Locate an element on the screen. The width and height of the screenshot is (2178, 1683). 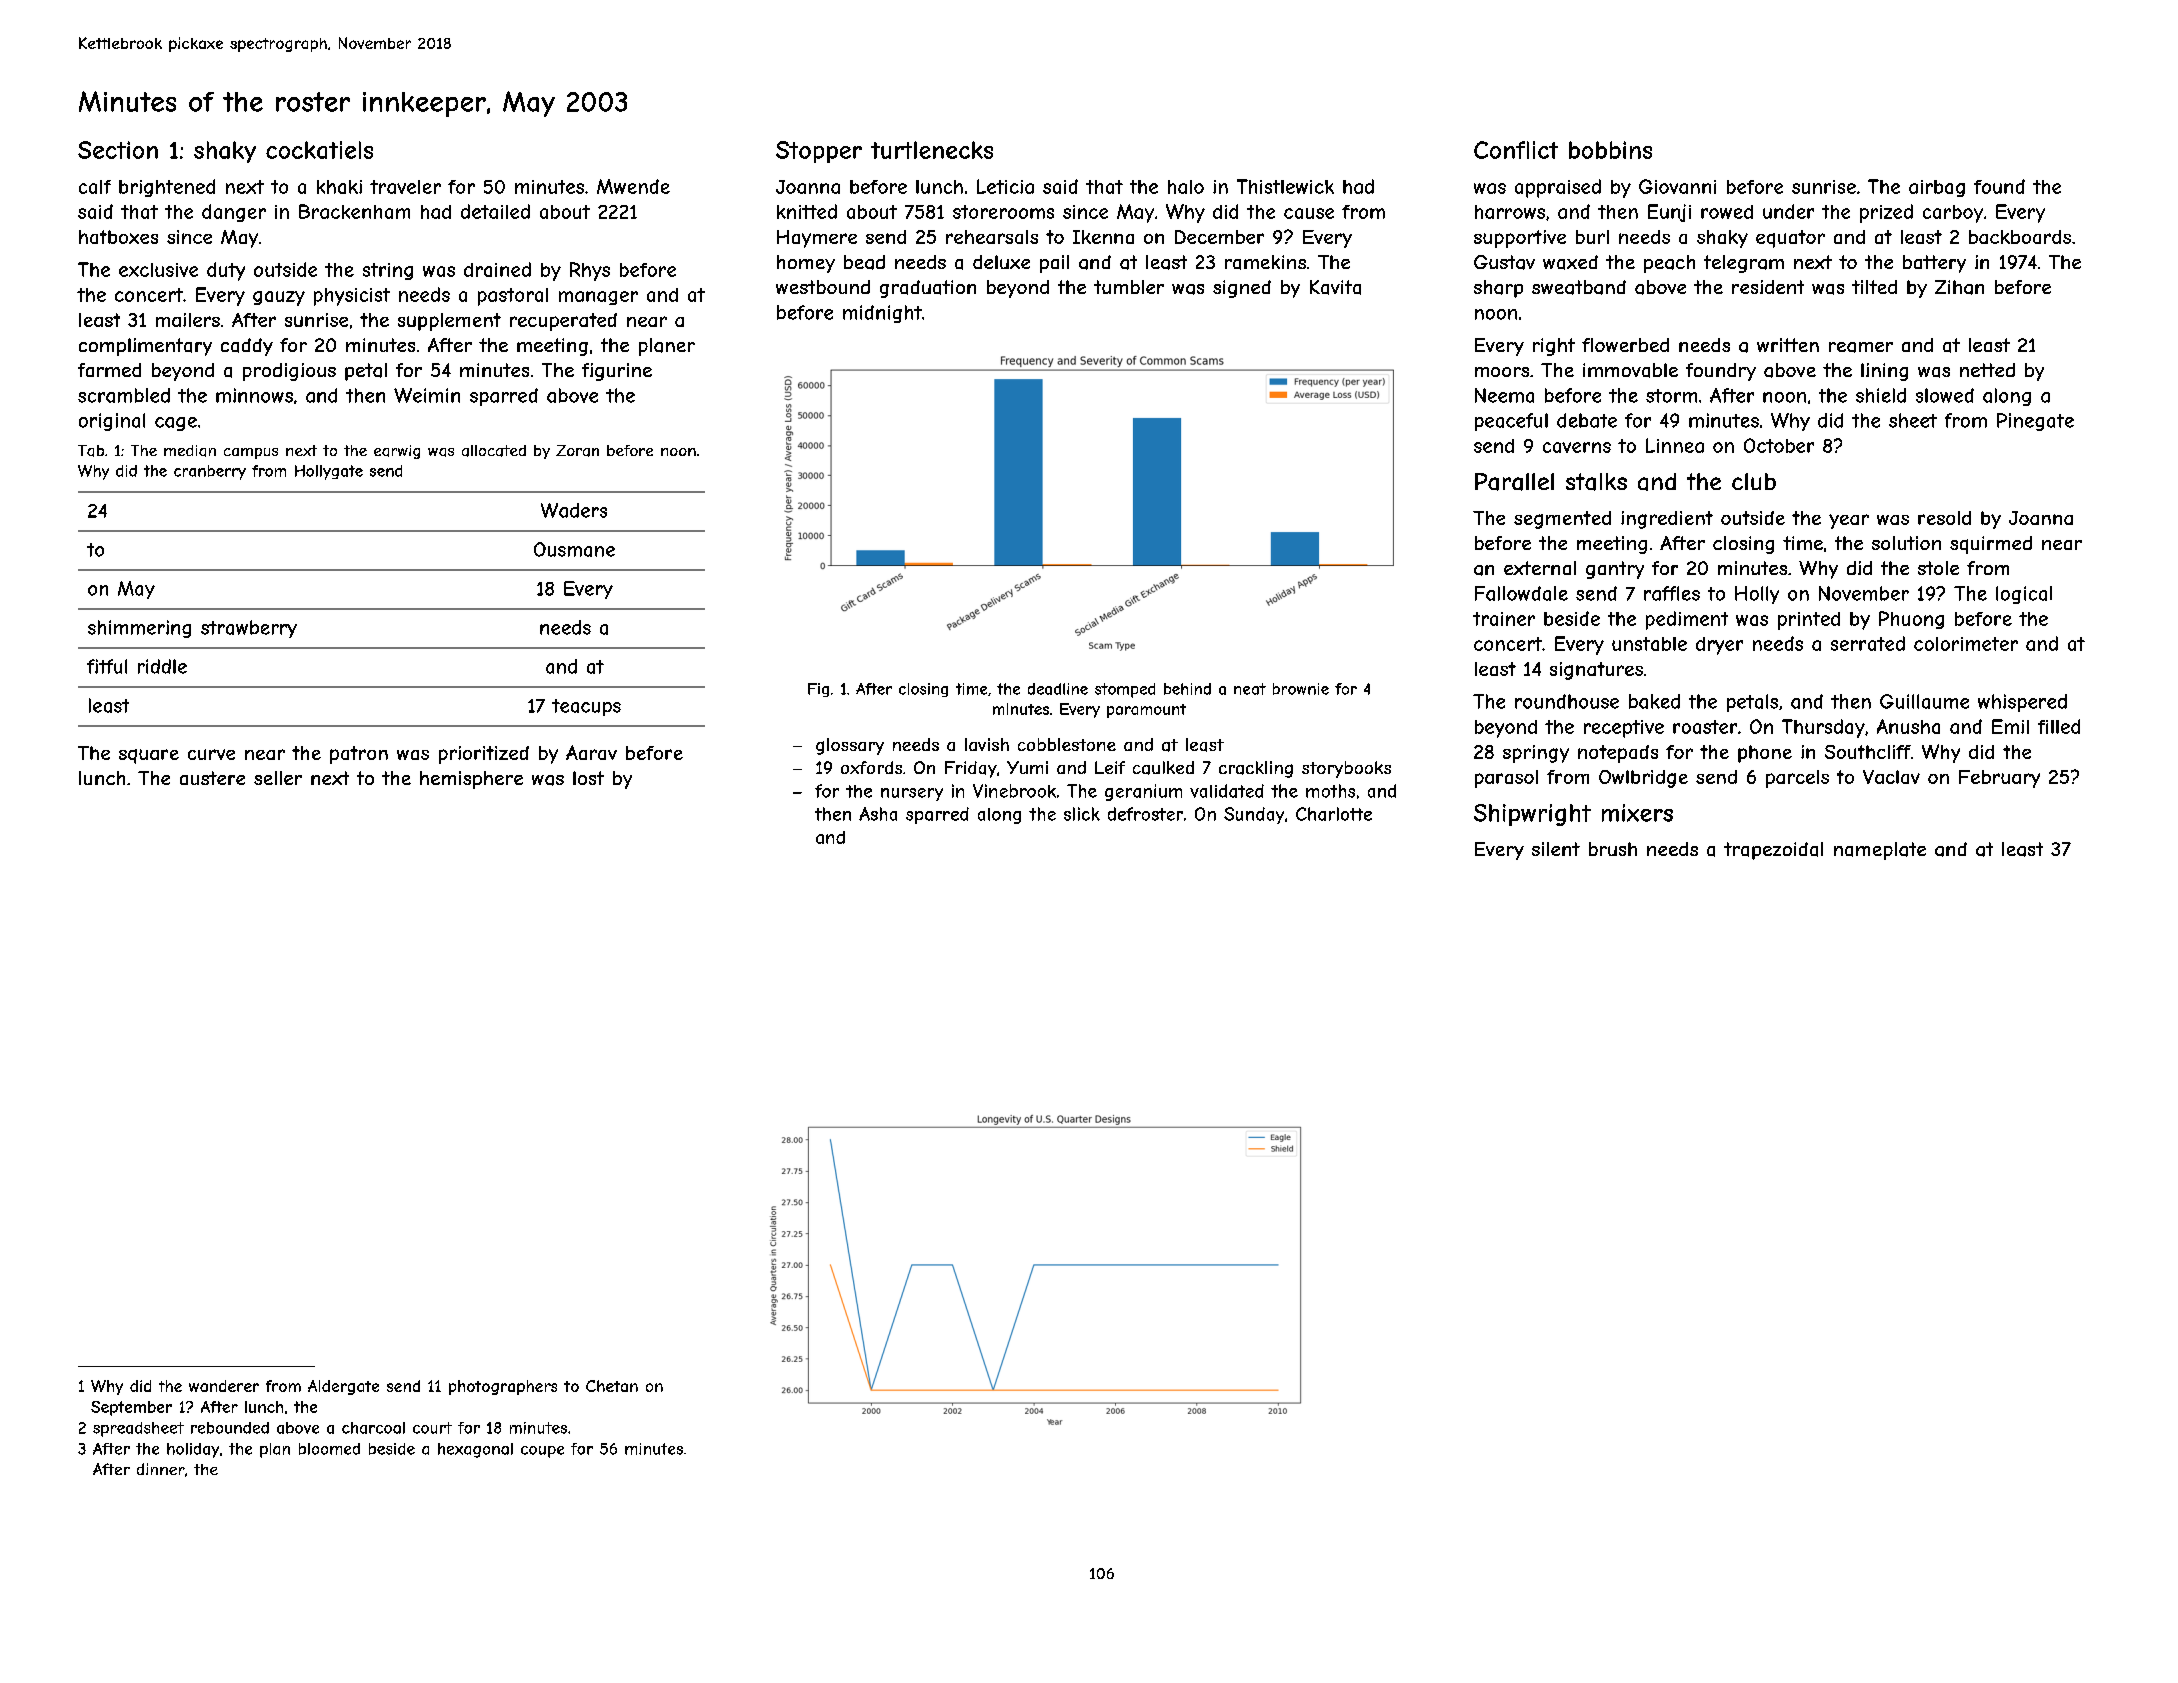
netted is located at coordinates (1987, 370).
